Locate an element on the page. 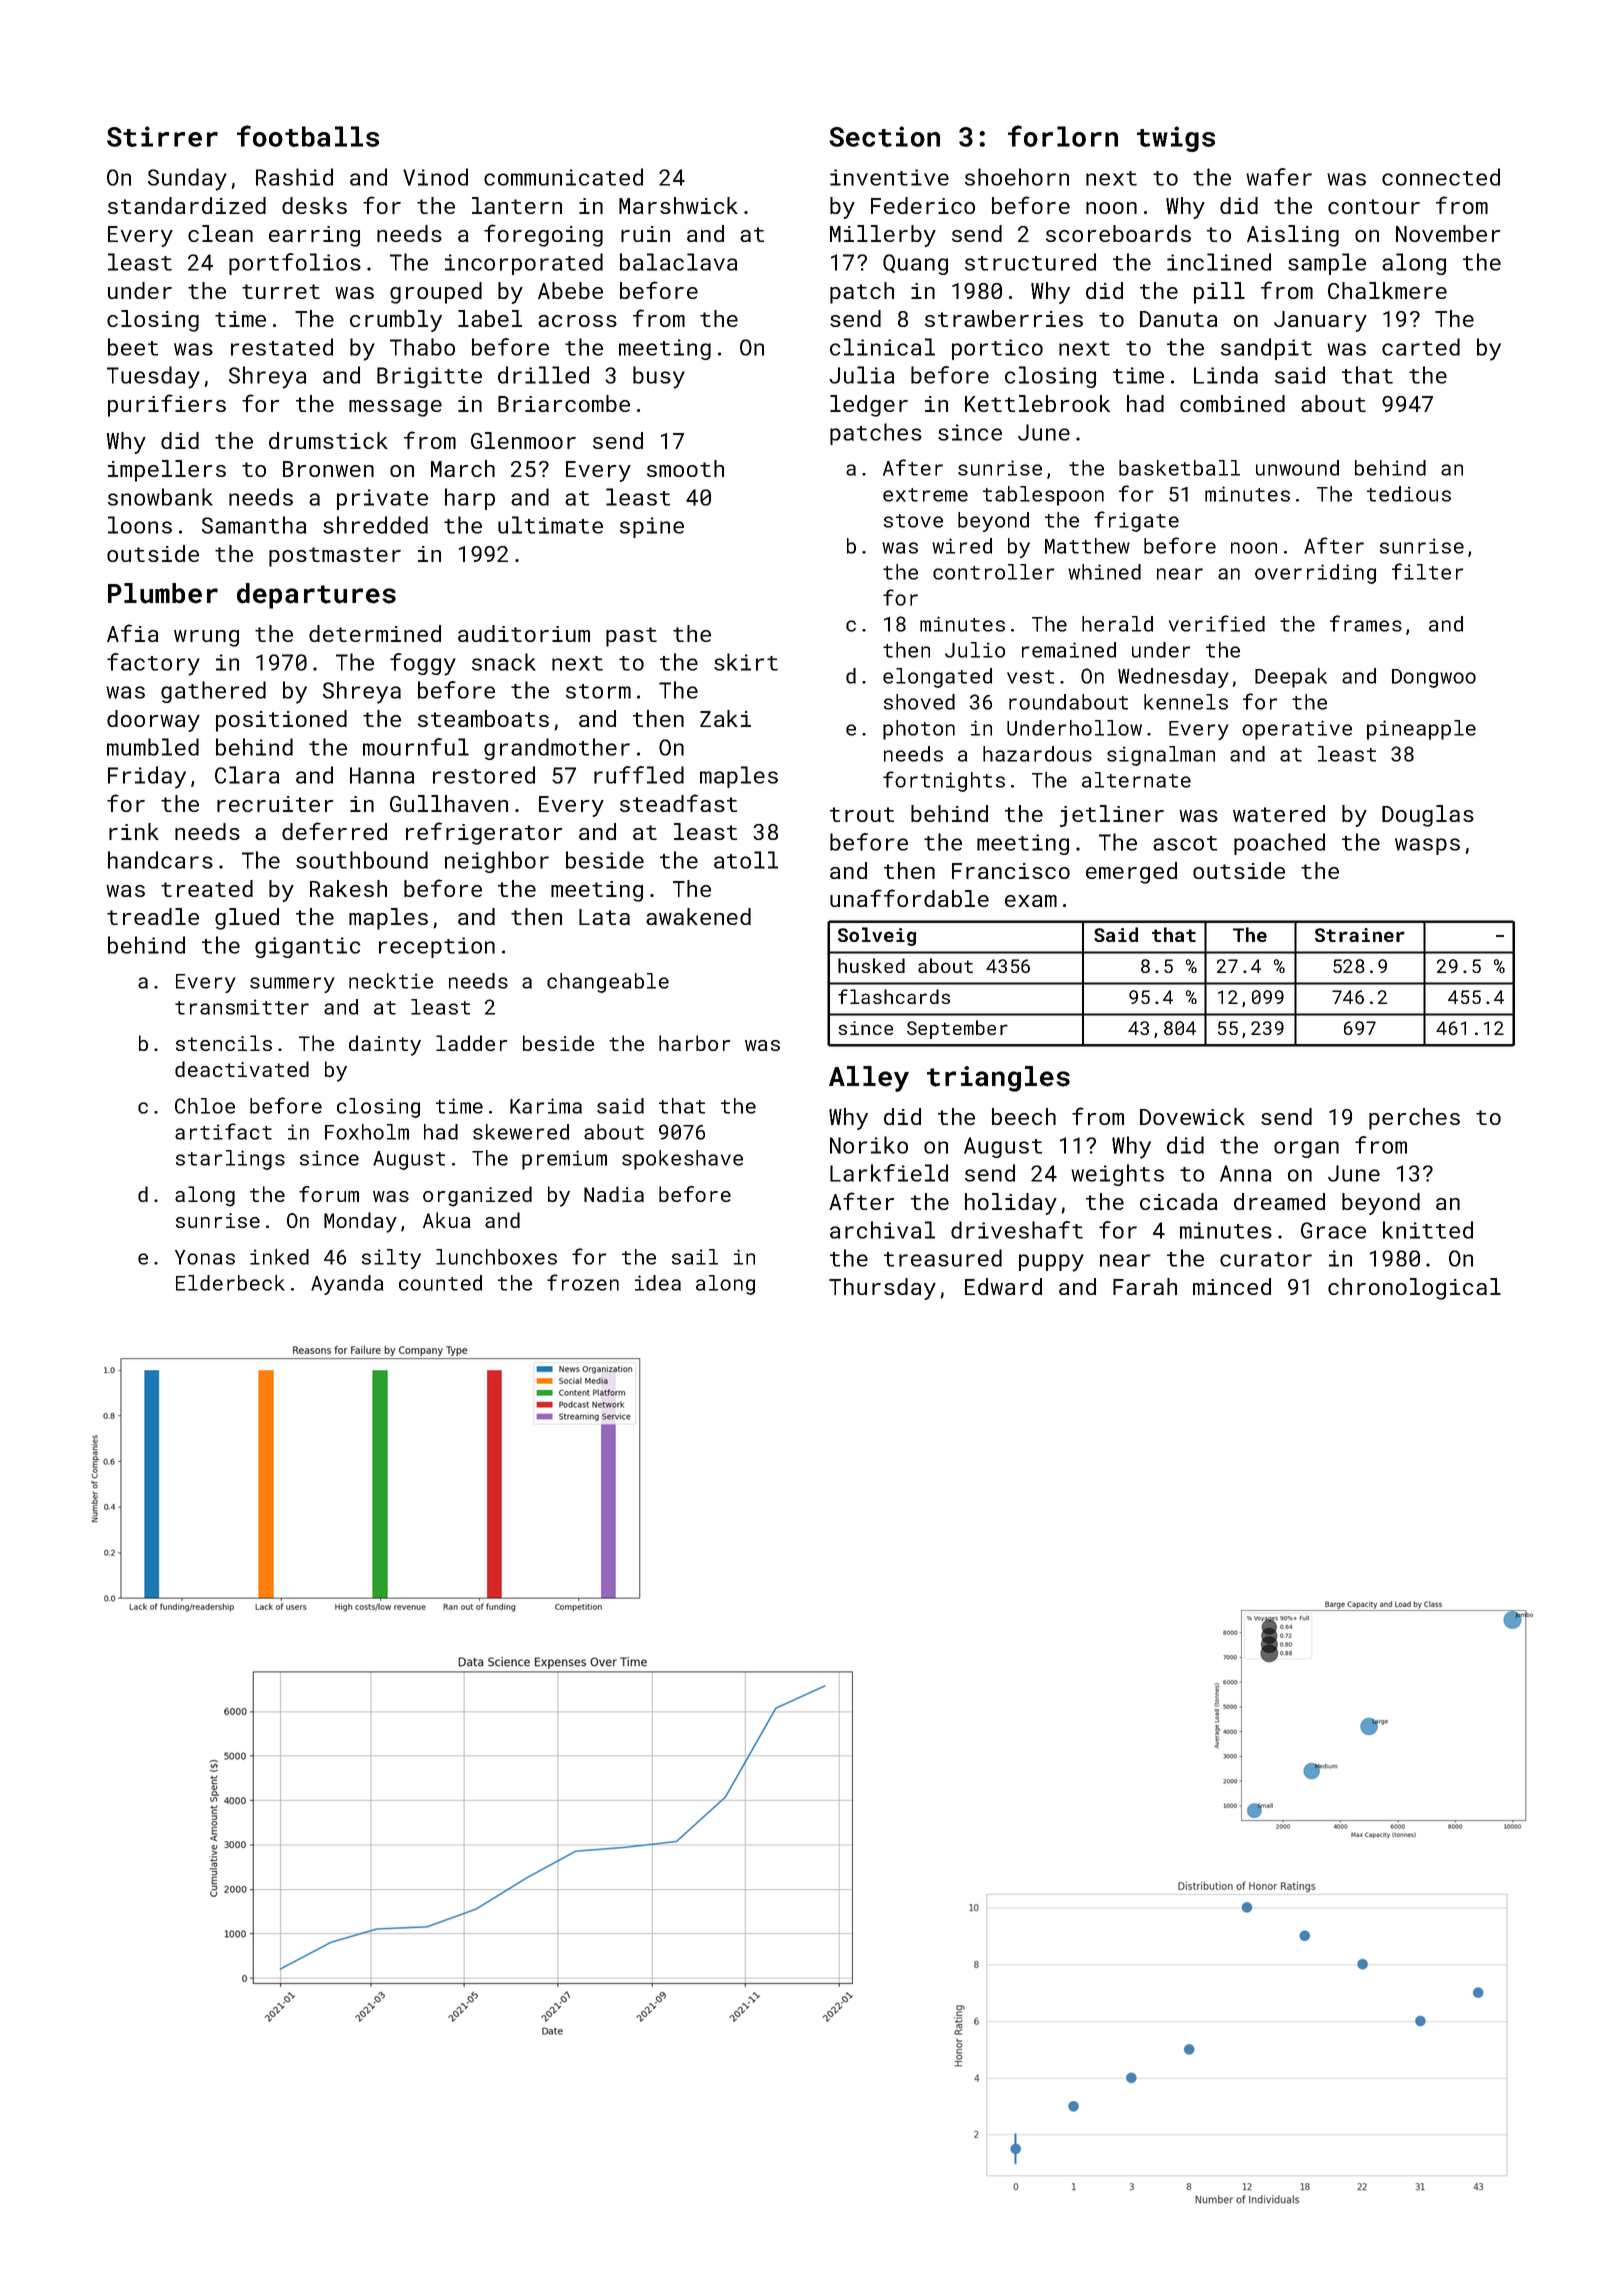  premium is located at coordinates (564, 1160).
